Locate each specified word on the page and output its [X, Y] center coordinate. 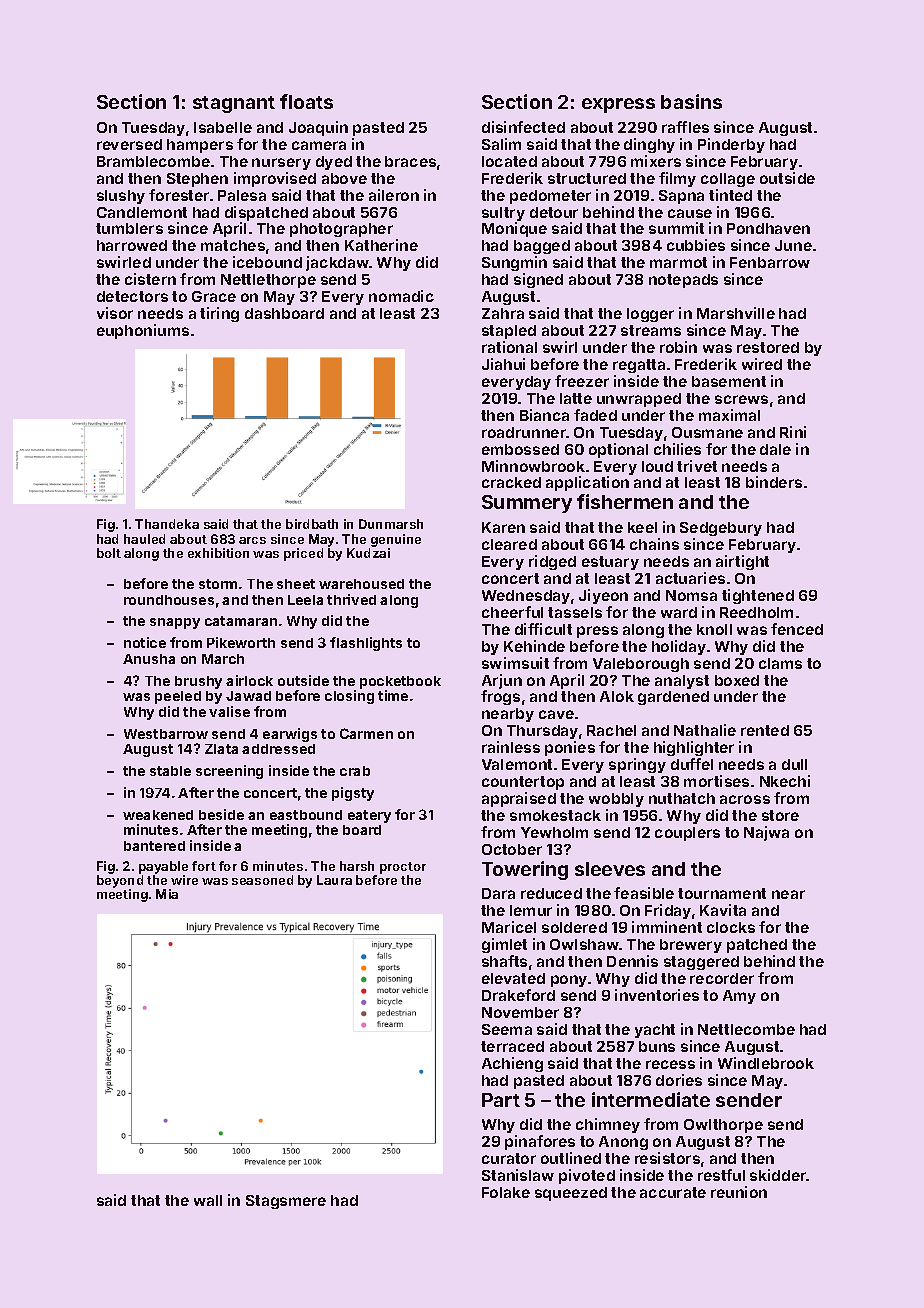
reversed [129, 144]
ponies [570, 748]
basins [691, 101]
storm [218, 584]
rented [765, 730]
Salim [501, 144]
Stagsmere [286, 1202]
